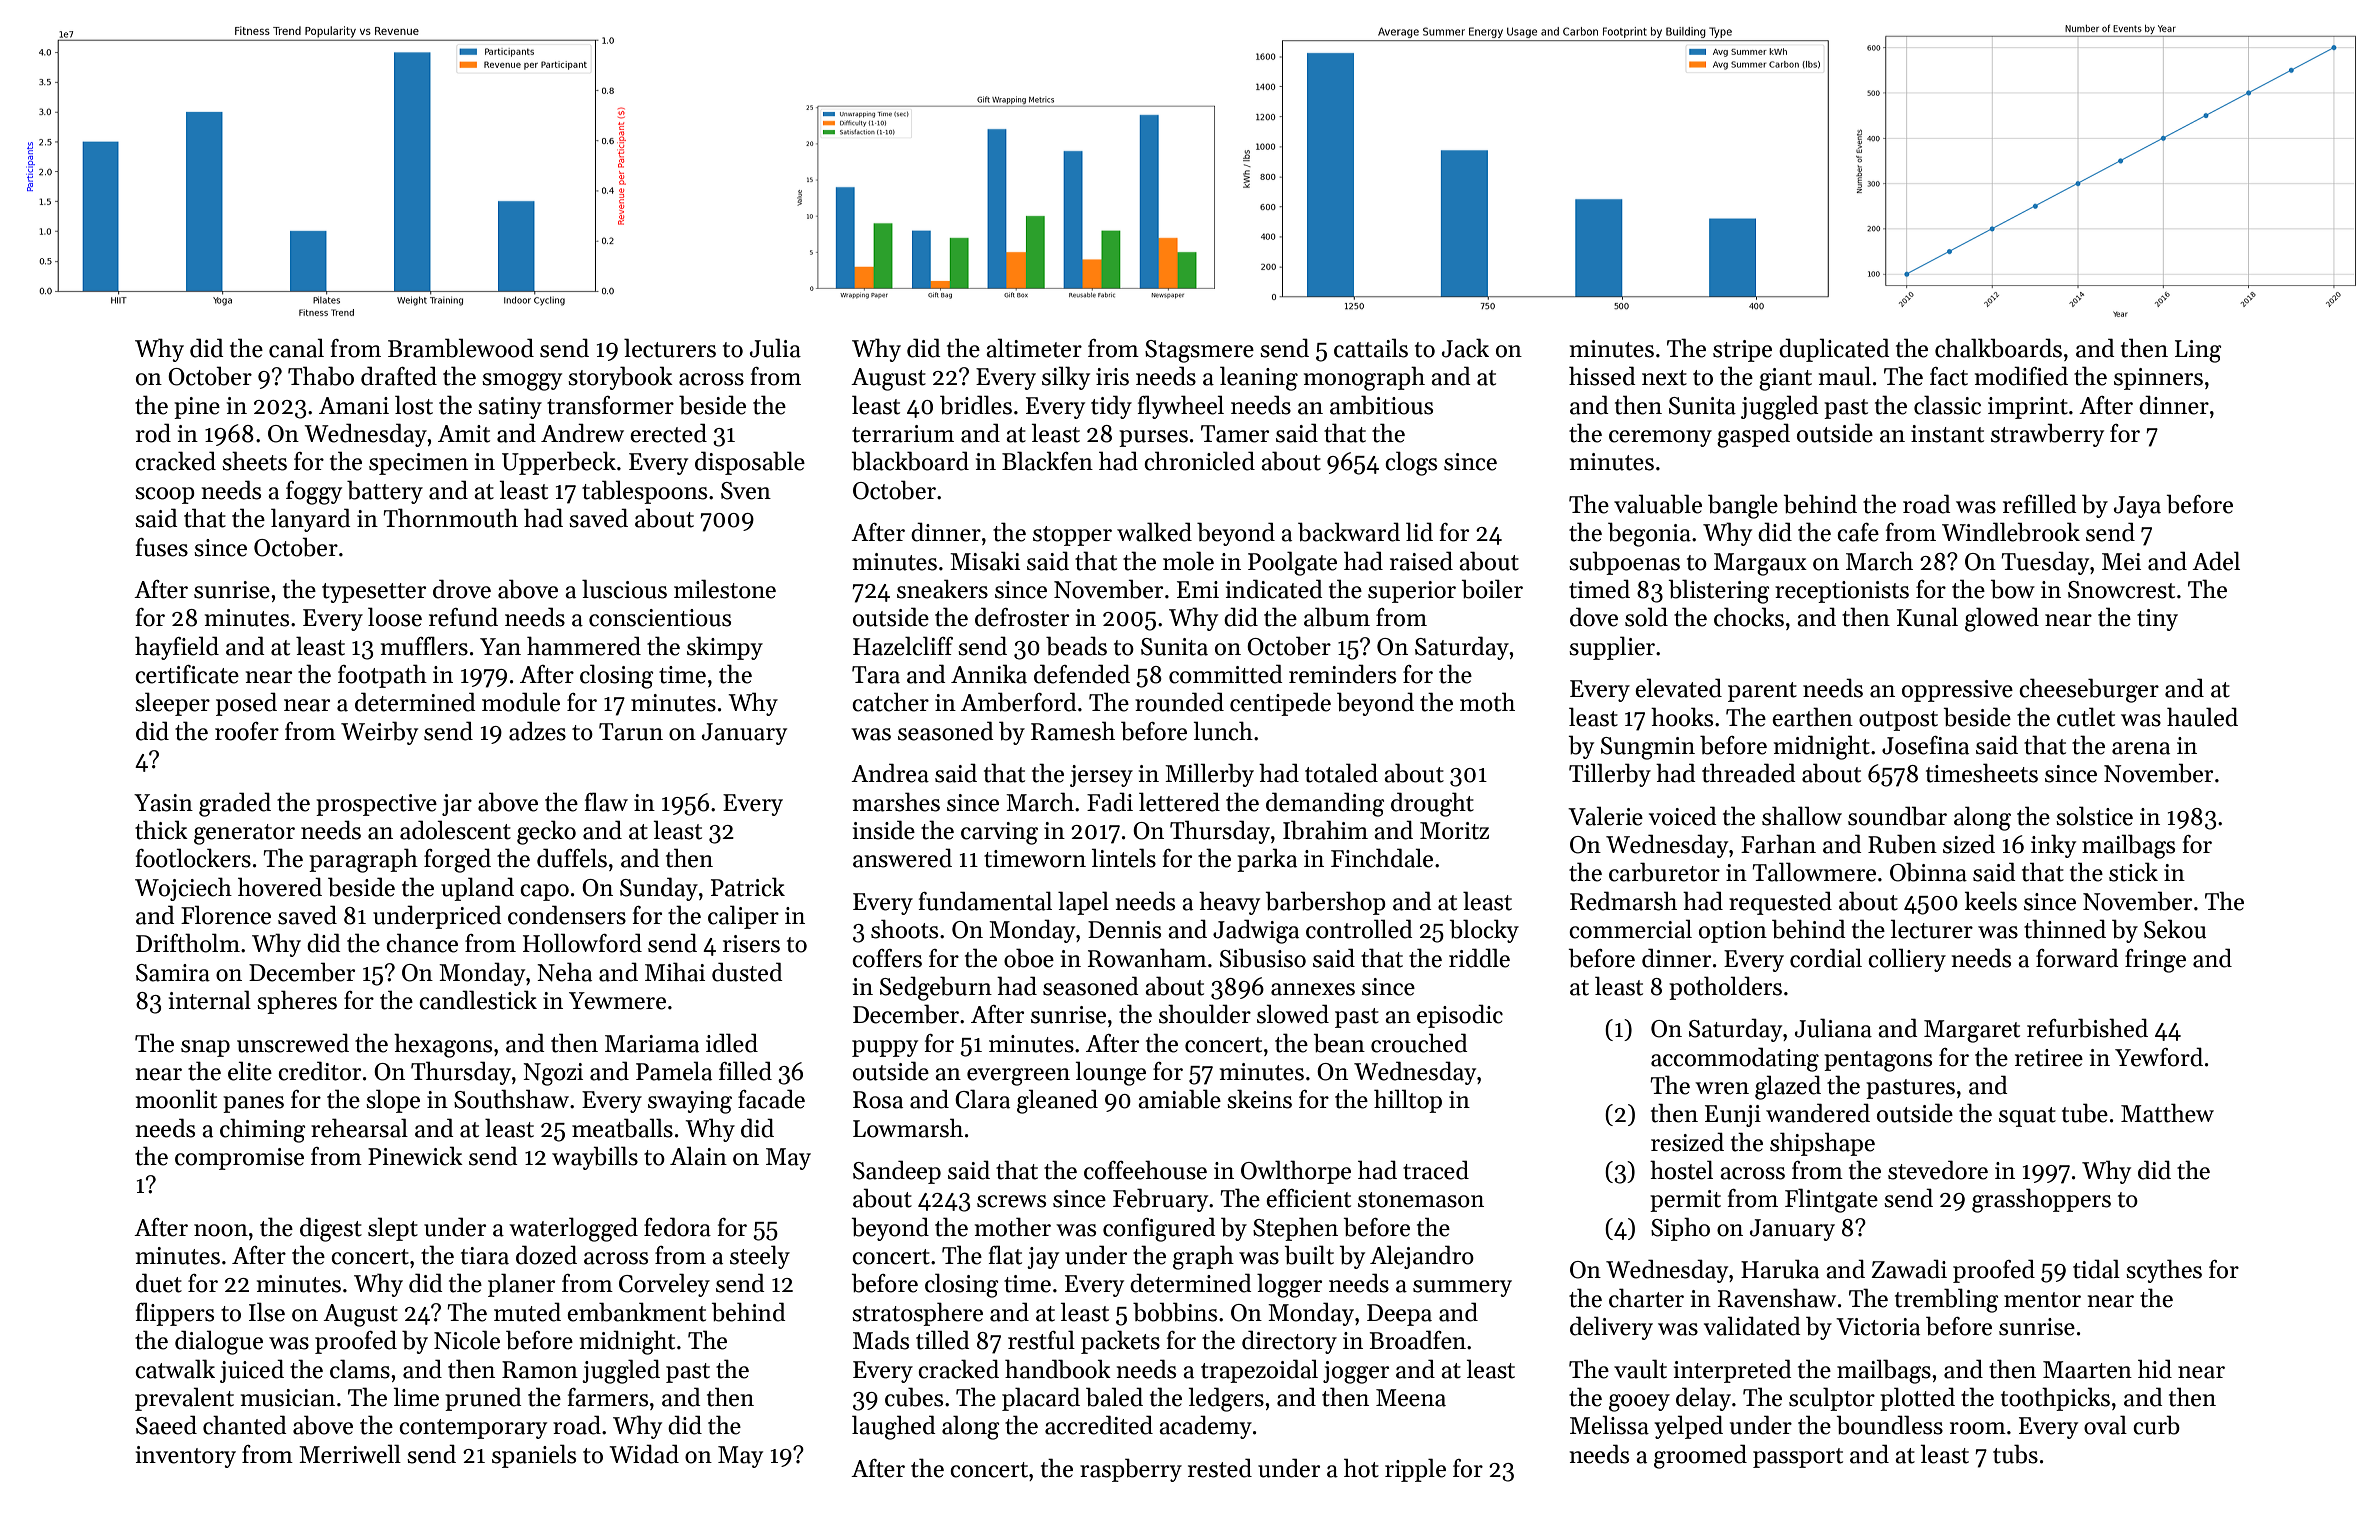  What do you see at coordinates (896, 802) in the screenshot?
I see `marshes` at bounding box center [896, 802].
